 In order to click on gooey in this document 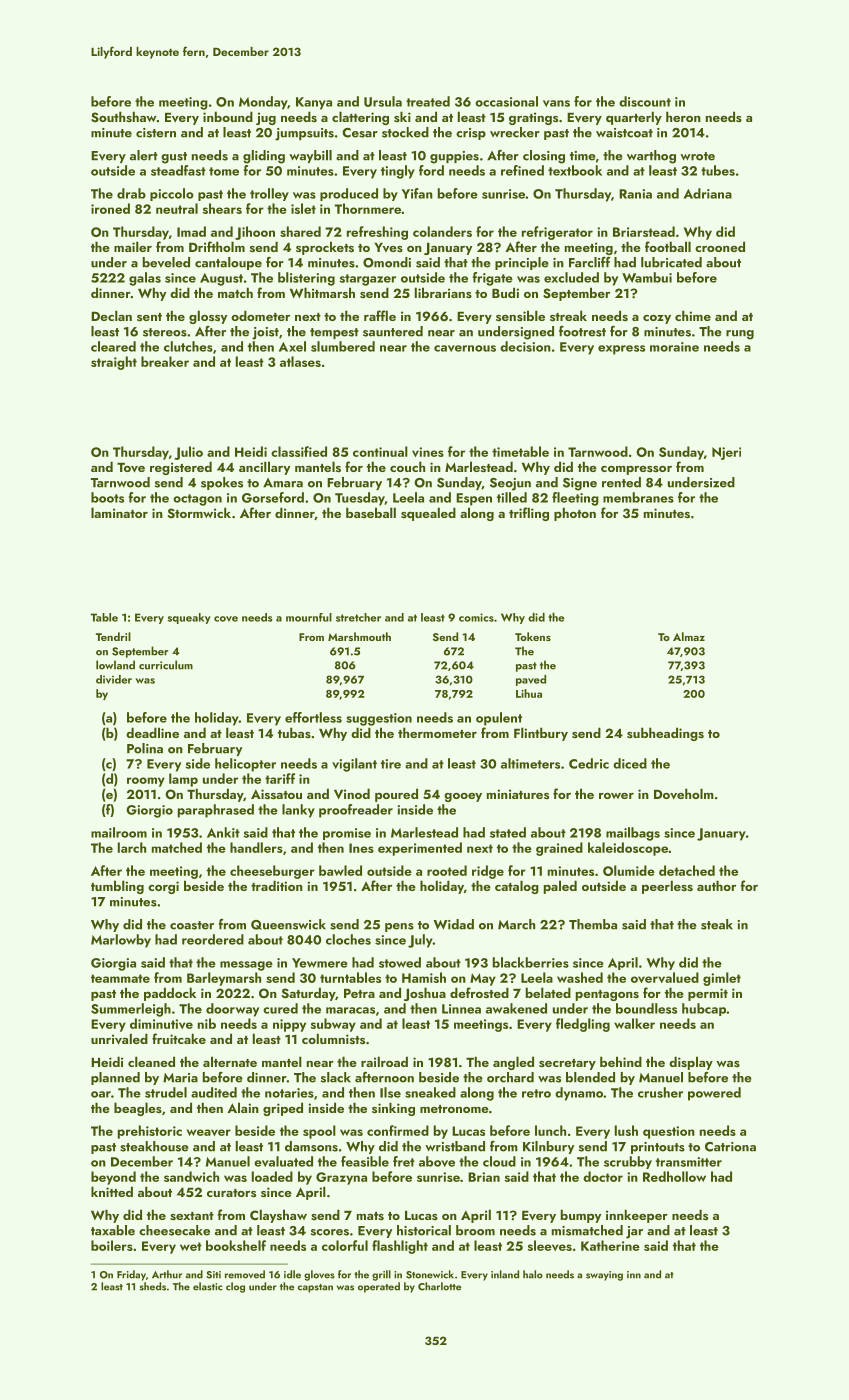, I will do `click(463, 797)`.
